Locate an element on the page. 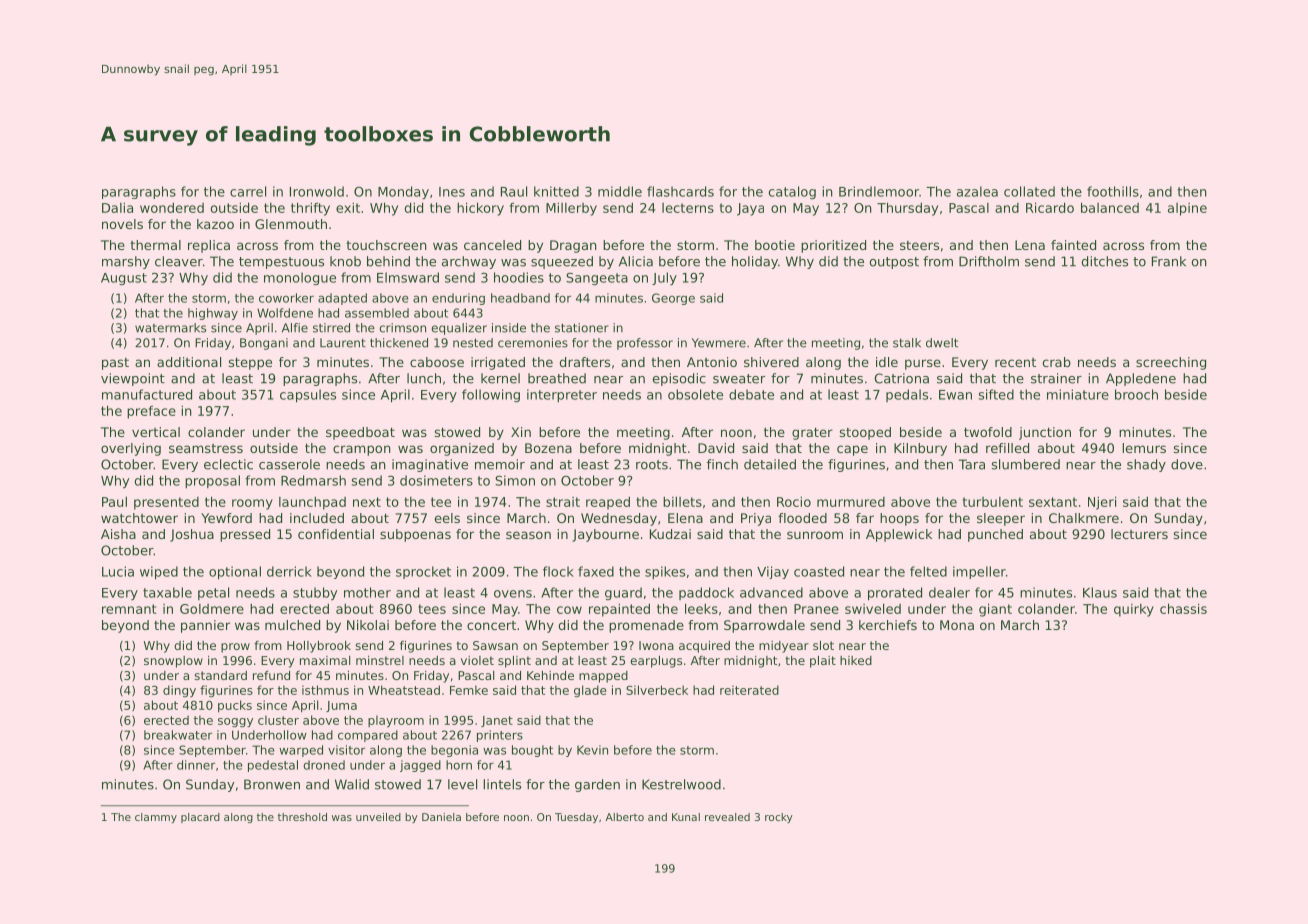 This image has width=1308, height=924. placard is located at coordinates (200, 818).
